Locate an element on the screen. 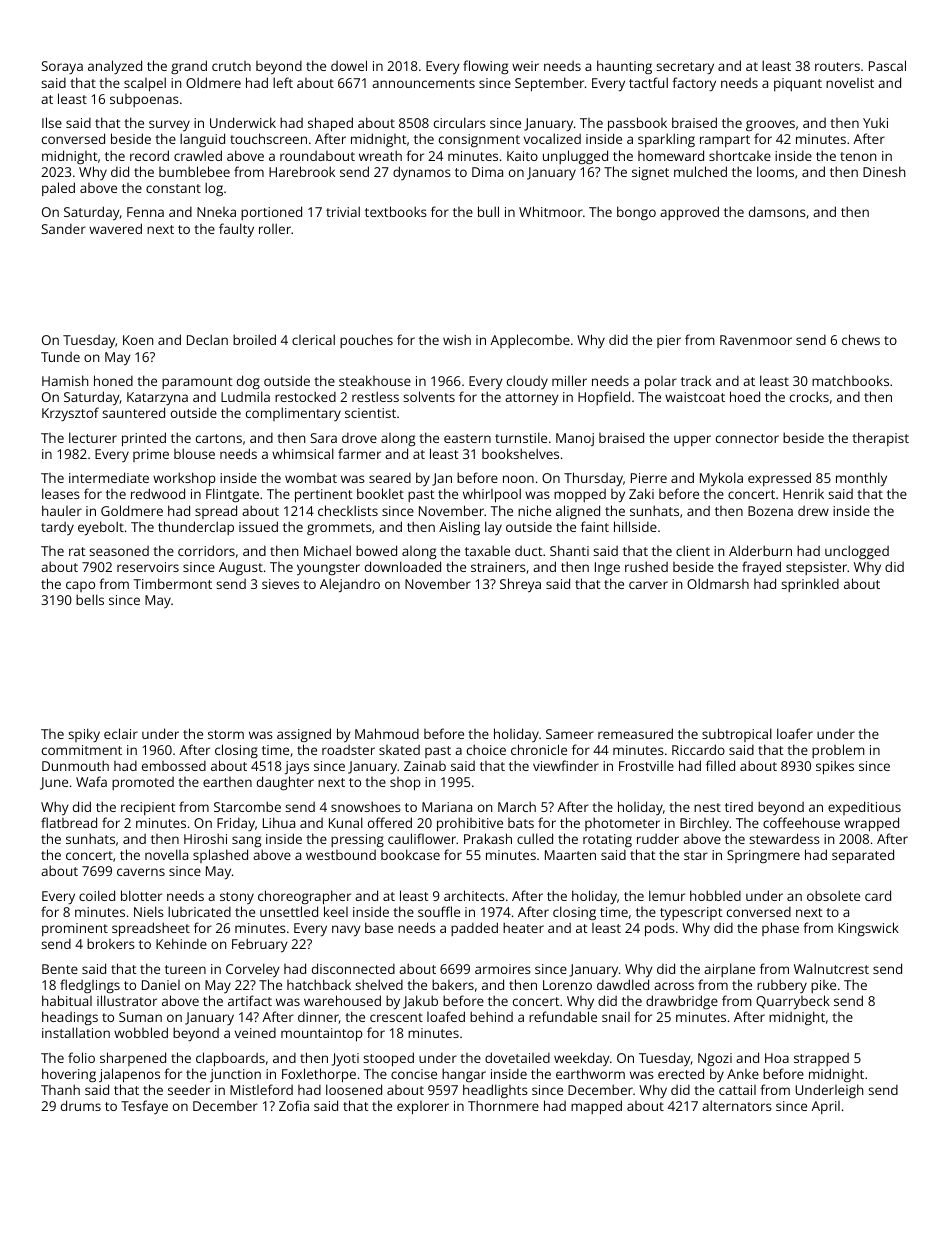  secretary is located at coordinates (685, 68).
